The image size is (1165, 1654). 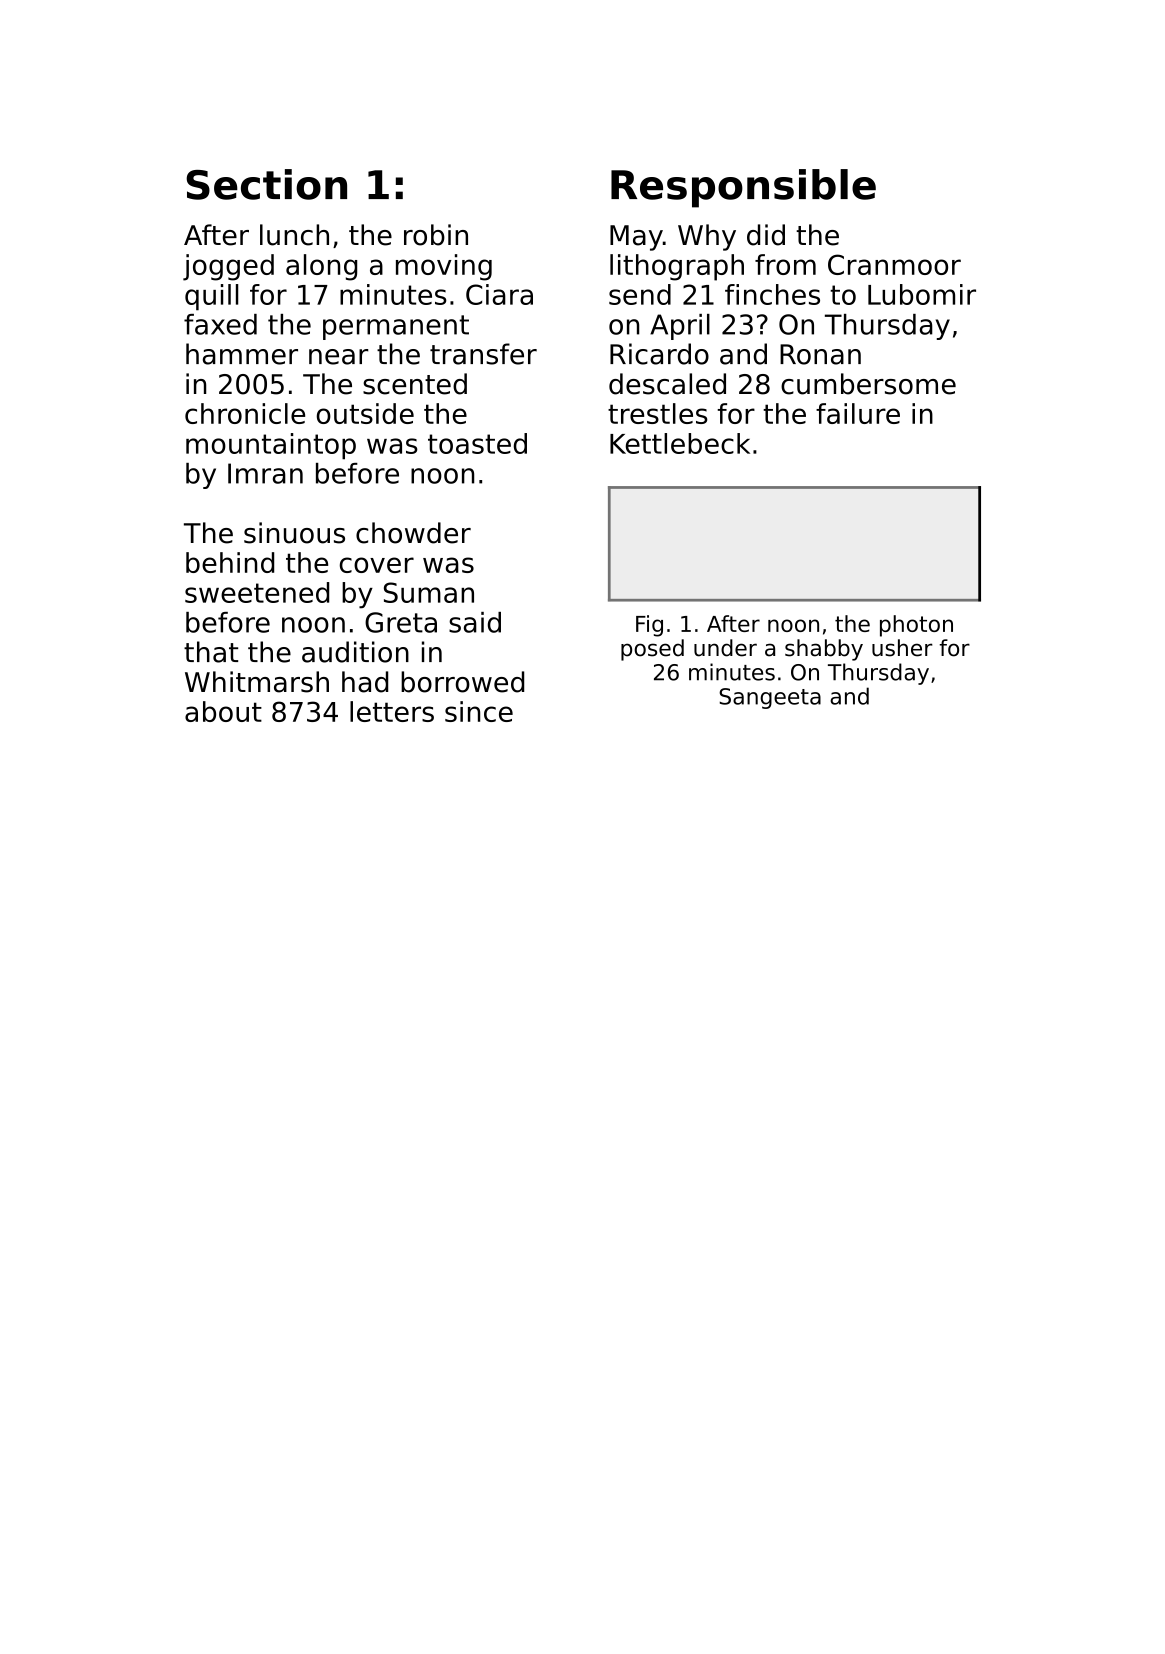 What do you see at coordinates (707, 237) in the screenshot?
I see `Why` at bounding box center [707, 237].
